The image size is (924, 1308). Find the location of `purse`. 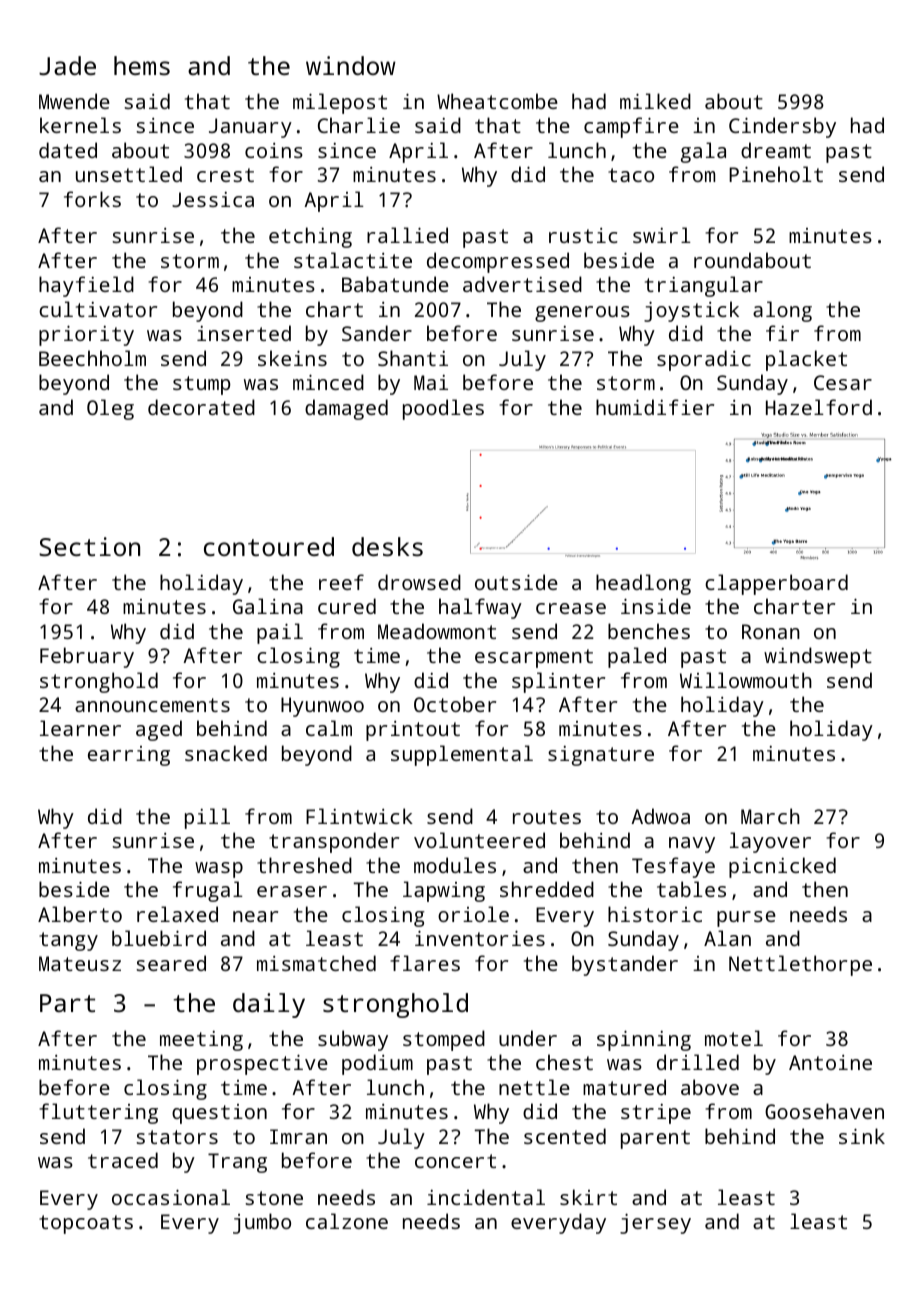

purse is located at coordinates (746, 919).
